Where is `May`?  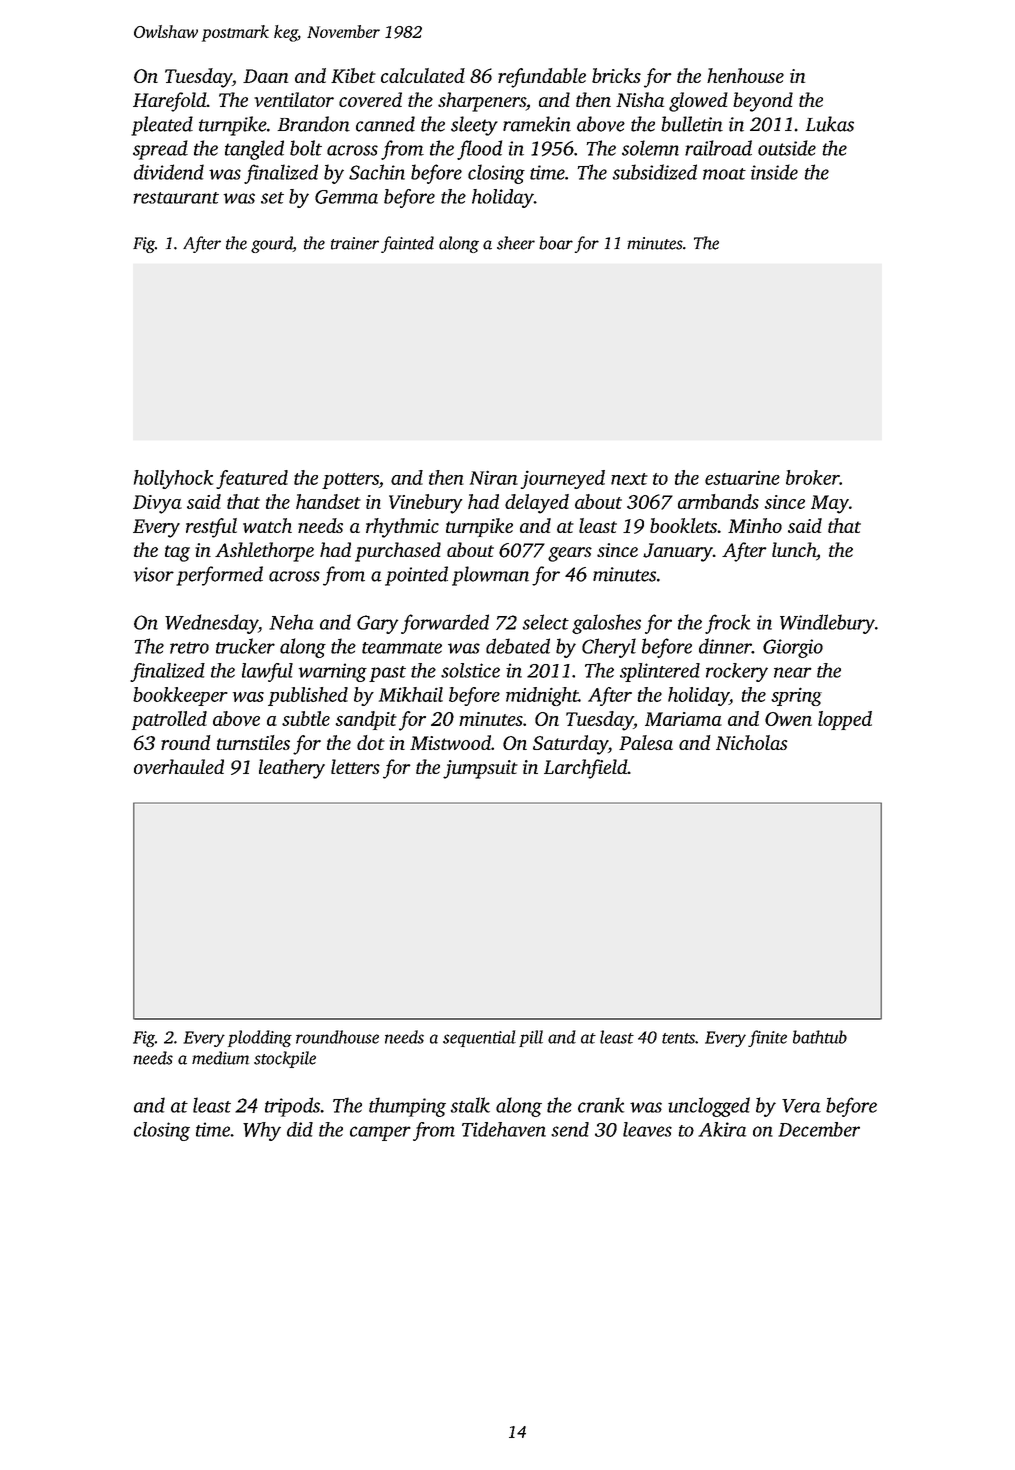
May is located at coordinates (830, 504).
